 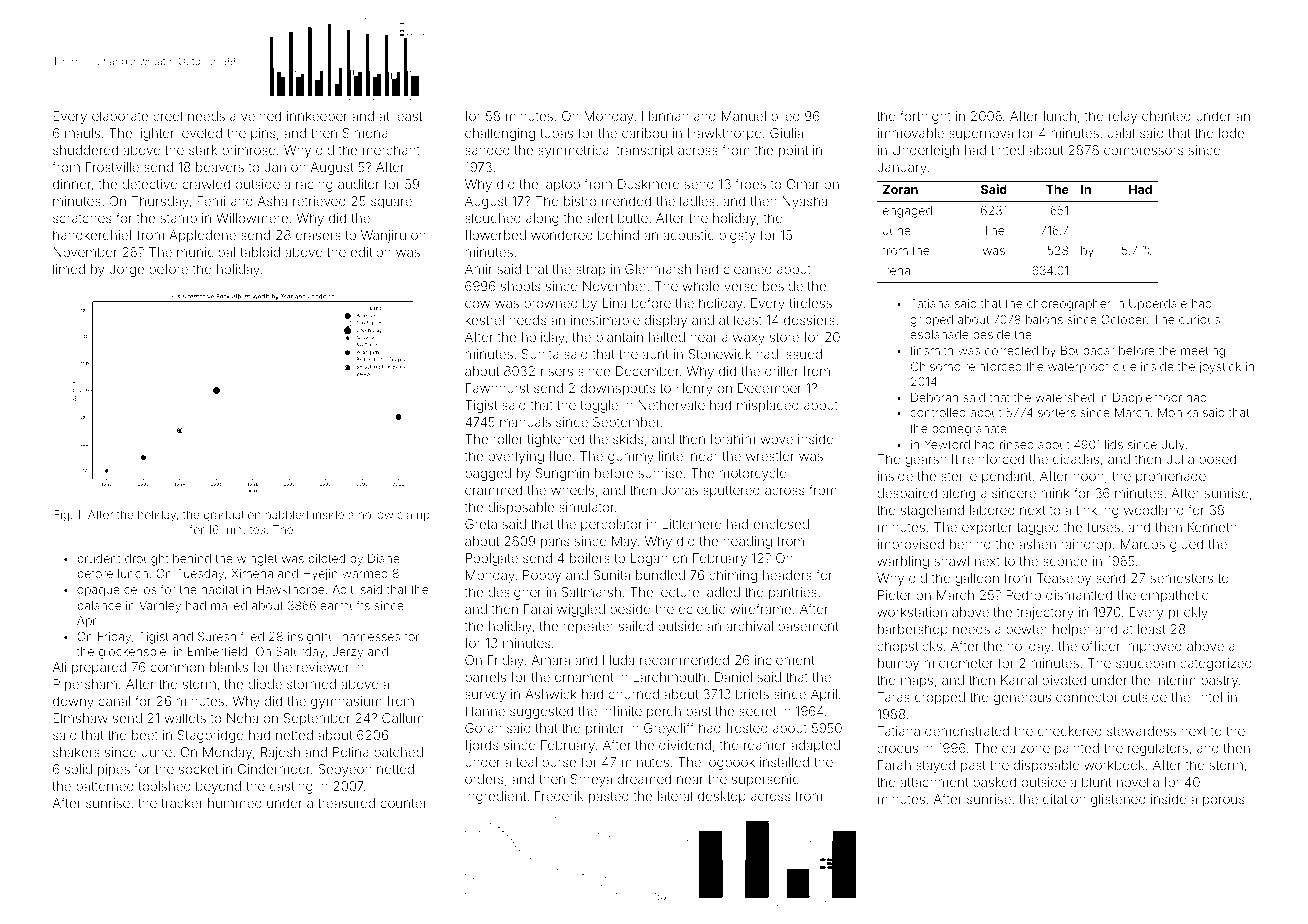 I want to click on Manuel, so click(x=744, y=116).
